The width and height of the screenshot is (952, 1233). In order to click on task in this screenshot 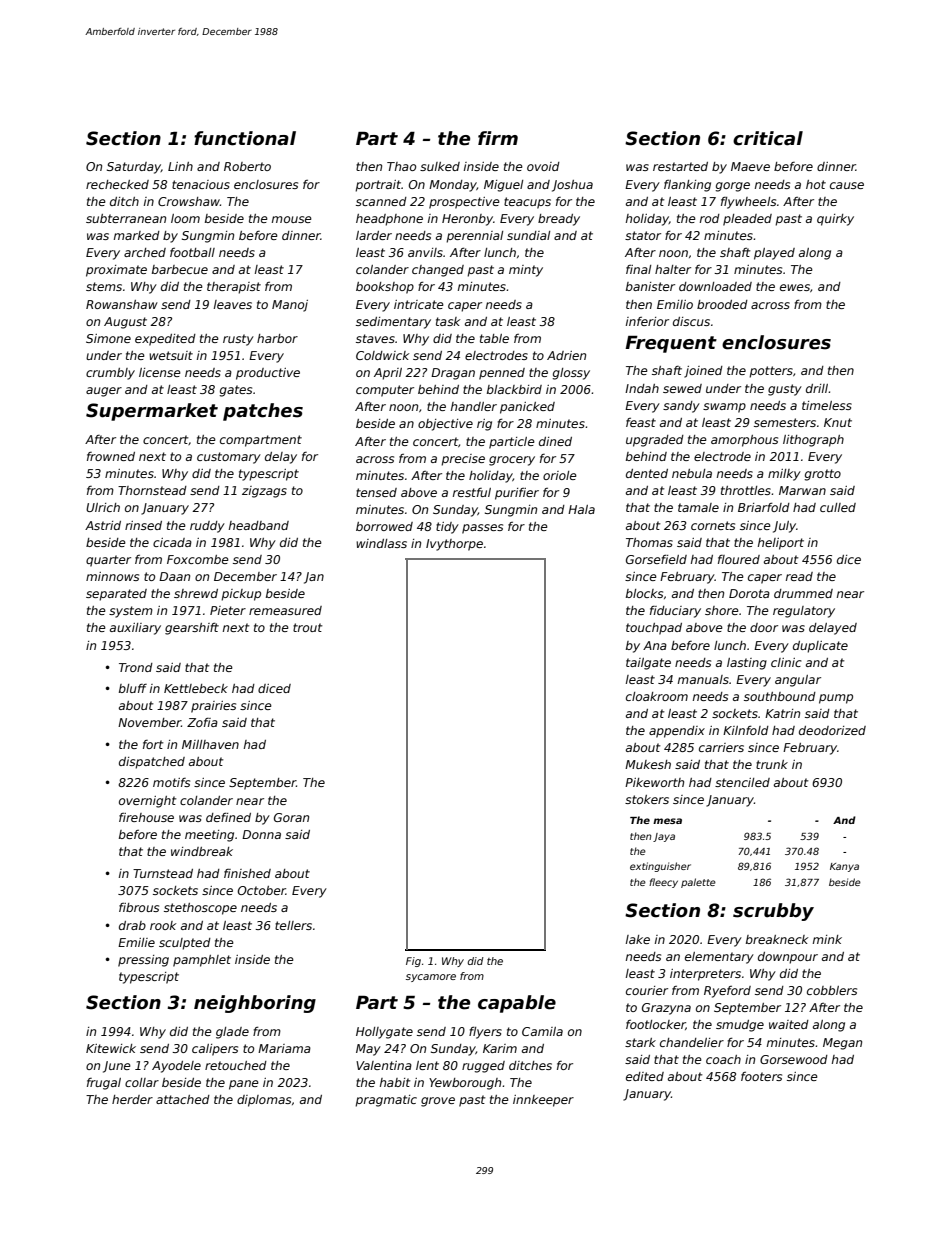, I will do `click(448, 321)`.
